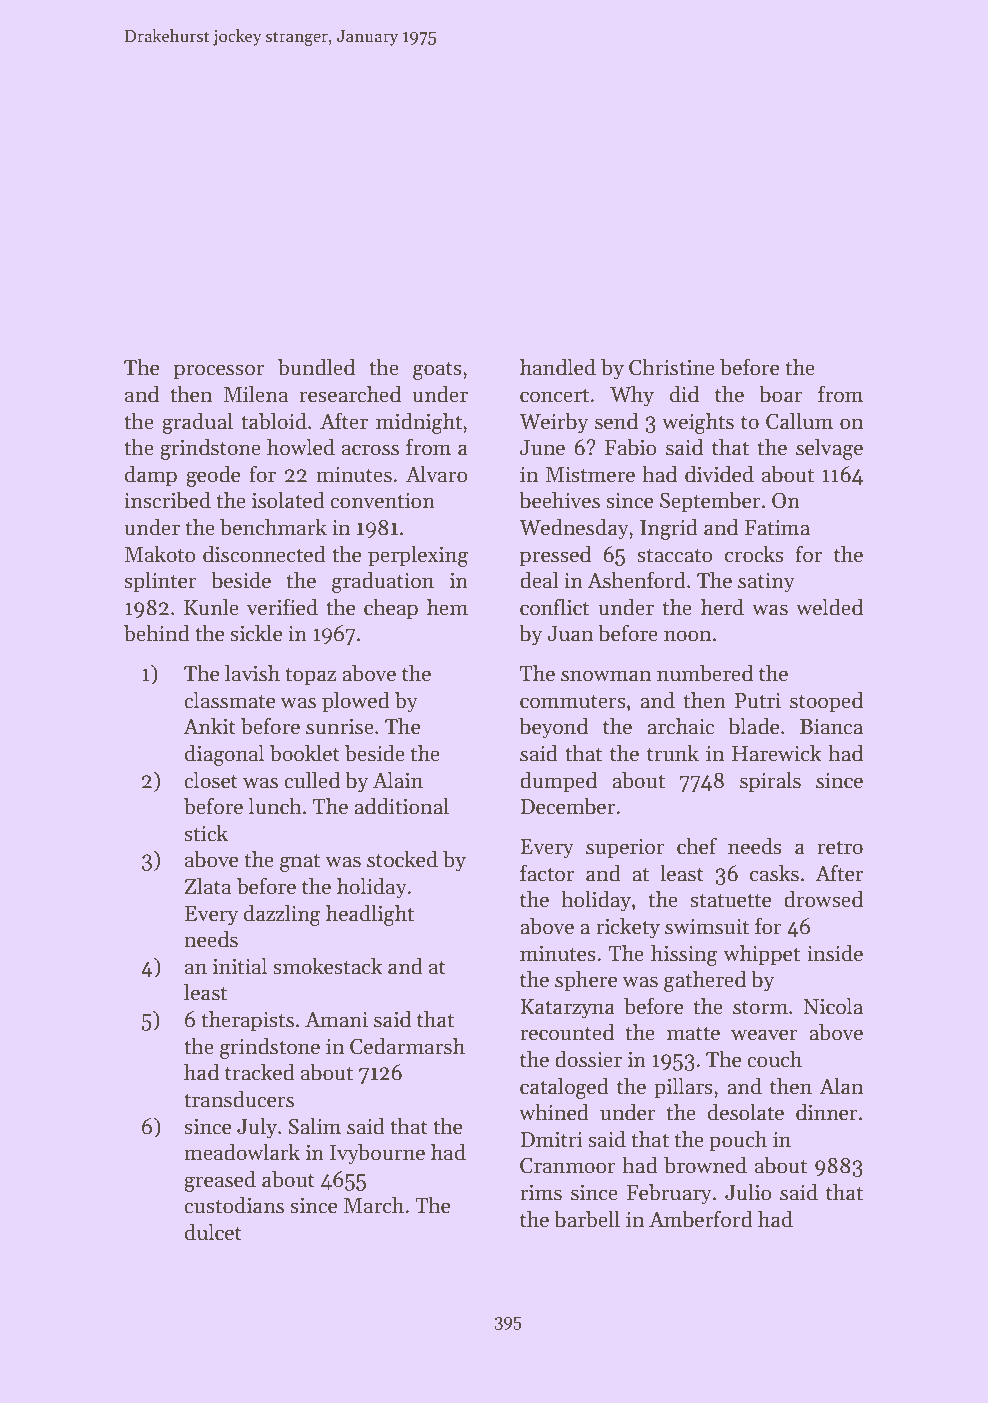 The height and width of the image is (1403, 988). Describe the element at coordinates (558, 782) in the image. I see `dumped` at that location.
